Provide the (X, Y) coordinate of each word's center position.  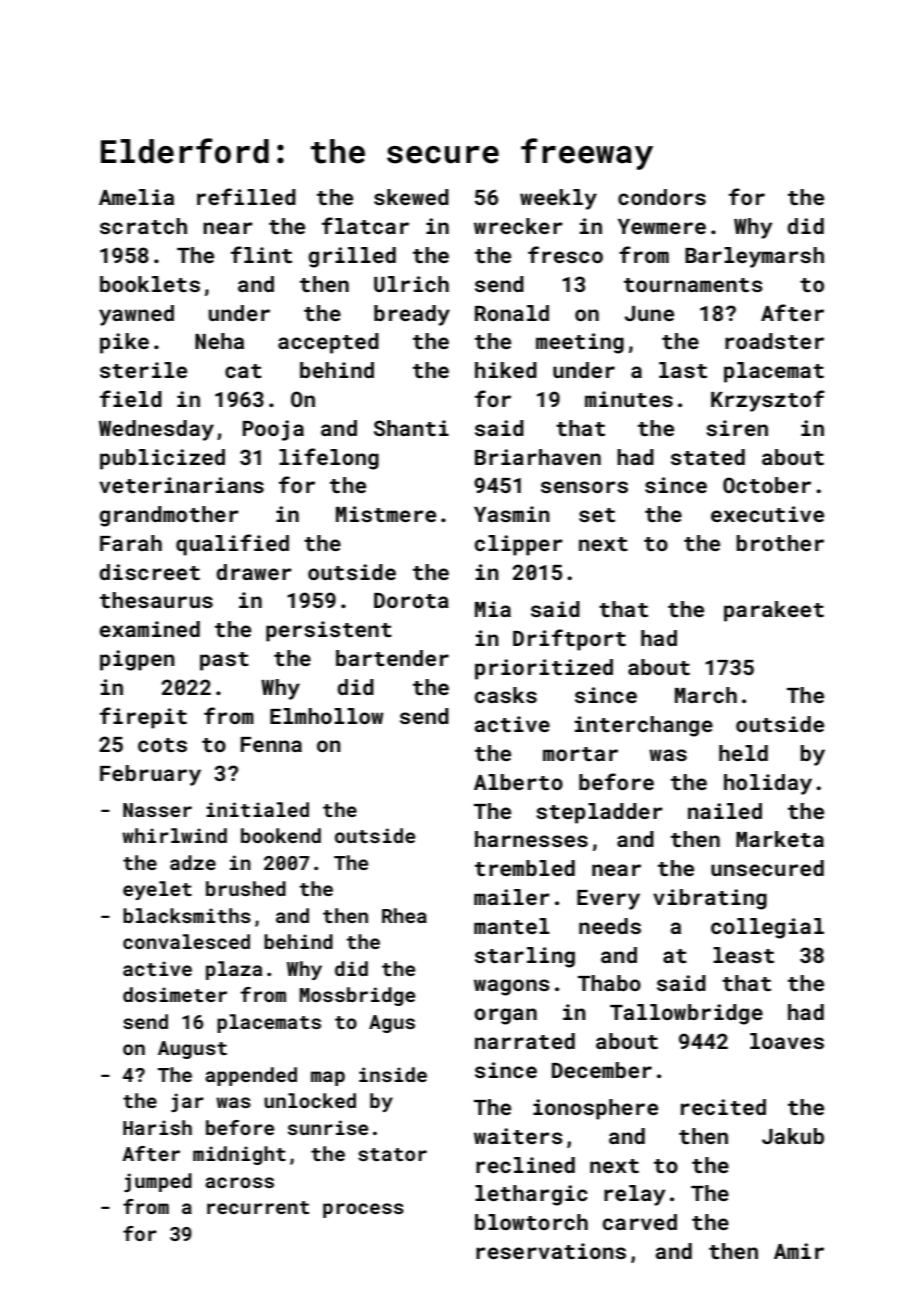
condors (662, 197)
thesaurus (156, 600)
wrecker (518, 226)
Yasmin (512, 514)
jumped (158, 1182)
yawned (136, 315)
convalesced (186, 941)
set (597, 515)
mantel (512, 926)
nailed (725, 811)
